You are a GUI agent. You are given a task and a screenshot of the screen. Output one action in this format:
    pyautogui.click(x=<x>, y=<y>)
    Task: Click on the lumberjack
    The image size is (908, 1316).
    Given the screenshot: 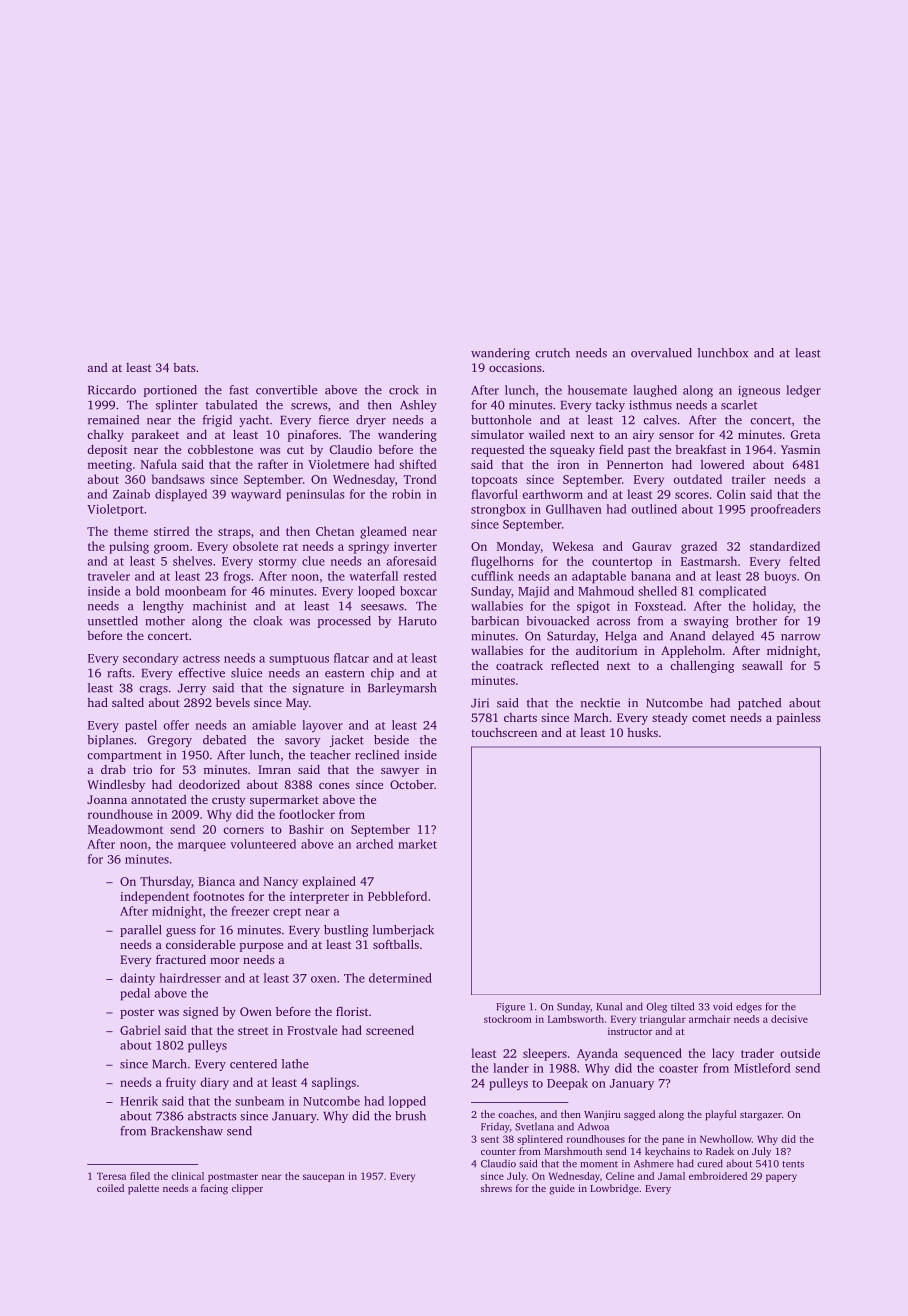 What is the action you would take?
    pyautogui.click(x=403, y=931)
